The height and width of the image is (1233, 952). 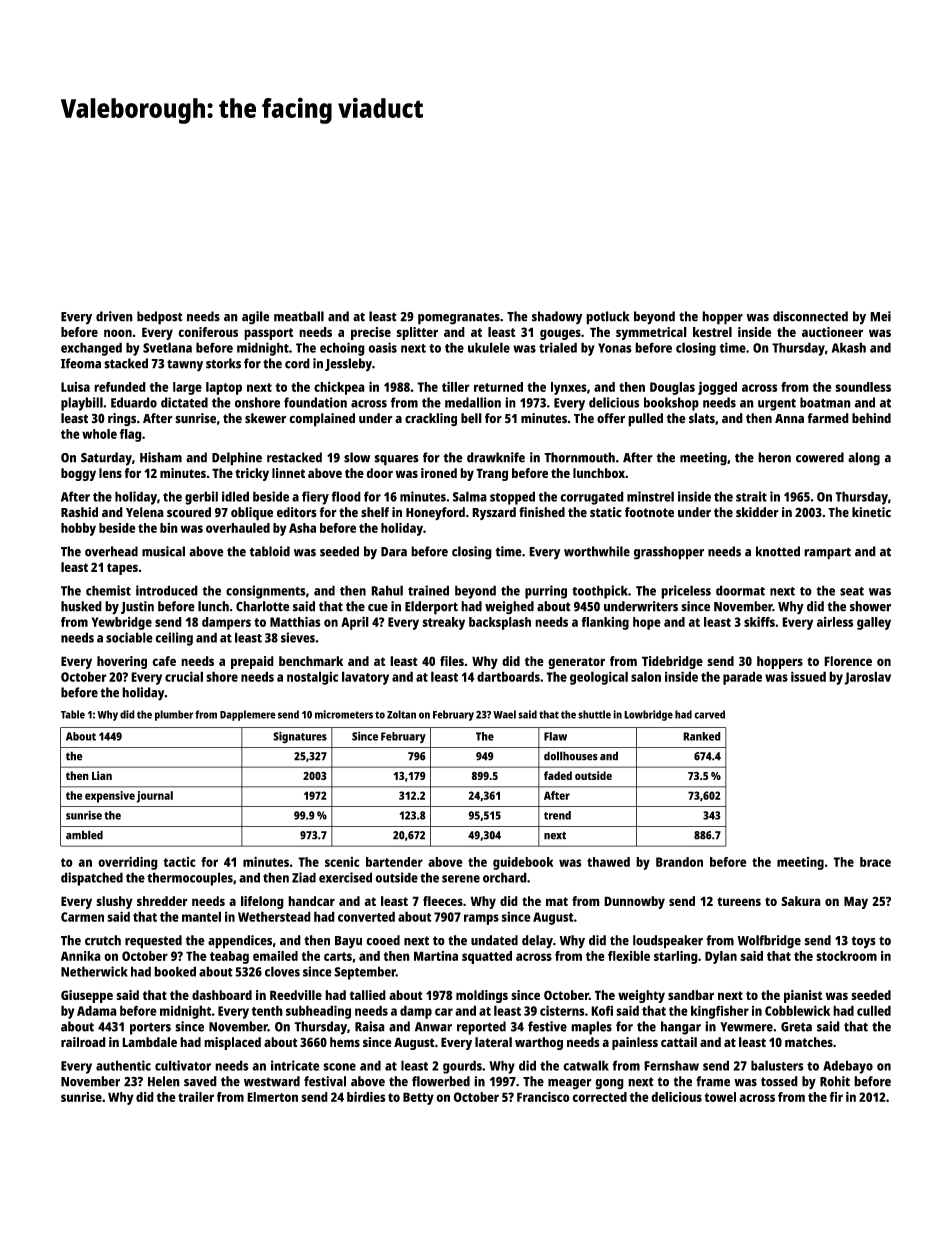 I want to click on trailer, so click(x=196, y=1097).
